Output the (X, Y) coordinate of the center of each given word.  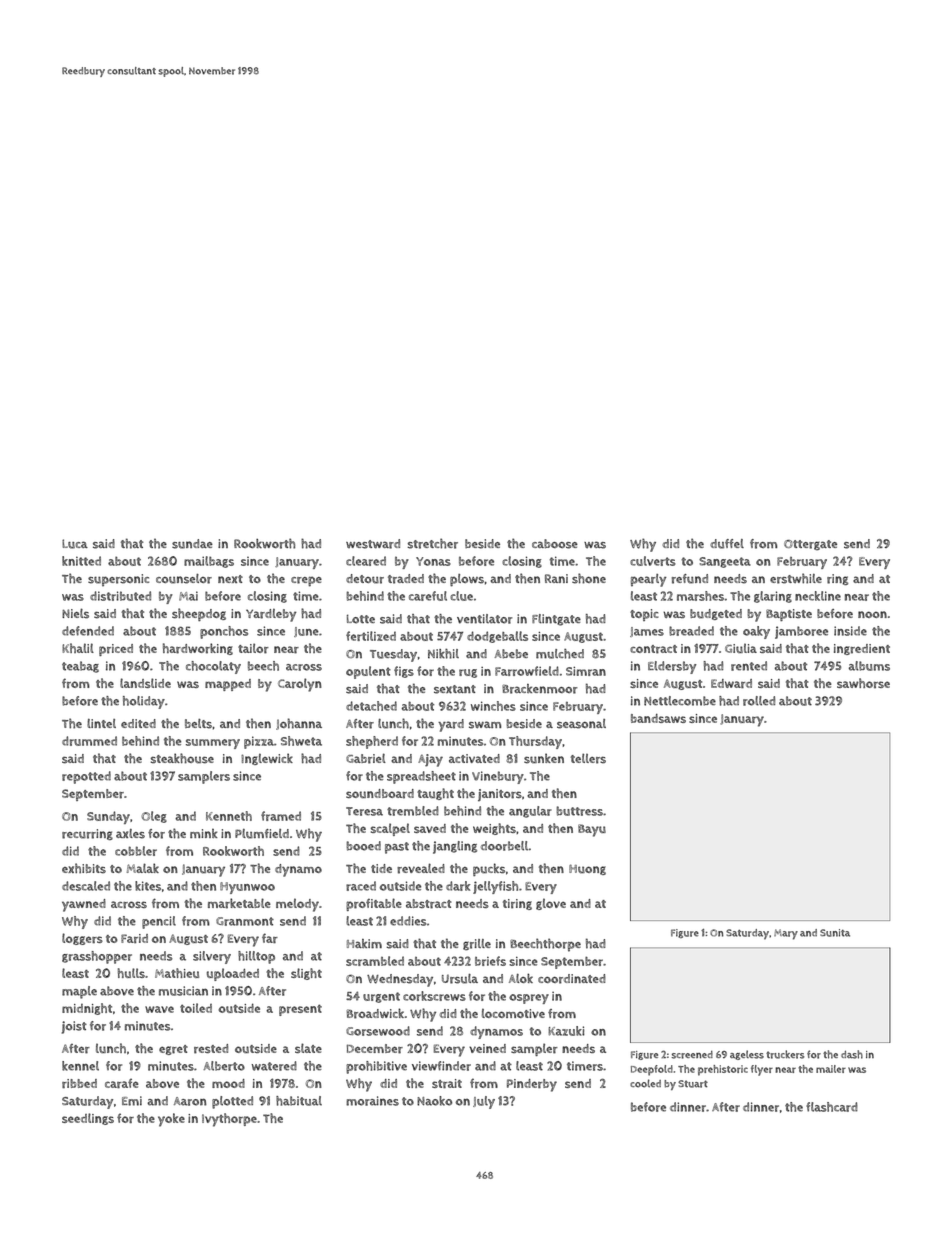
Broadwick (375, 1013)
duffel (727, 544)
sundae (192, 544)
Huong (587, 869)
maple (79, 992)
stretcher (432, 543)
